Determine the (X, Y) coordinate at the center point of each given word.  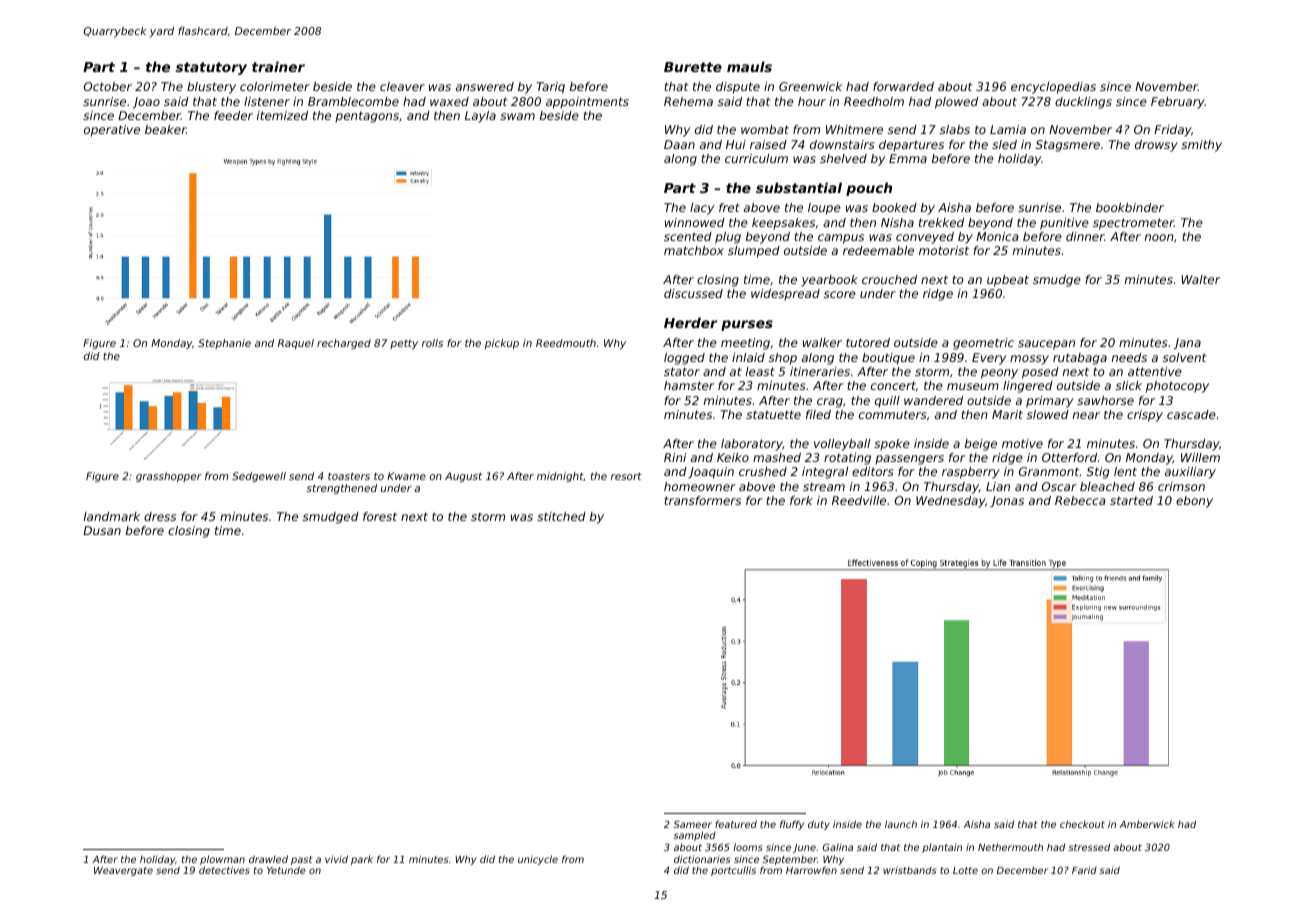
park (362, 860)
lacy (702, 209)
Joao (146, 103)
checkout (1082, 824)
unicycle (538, 860)
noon (1159, 237)
